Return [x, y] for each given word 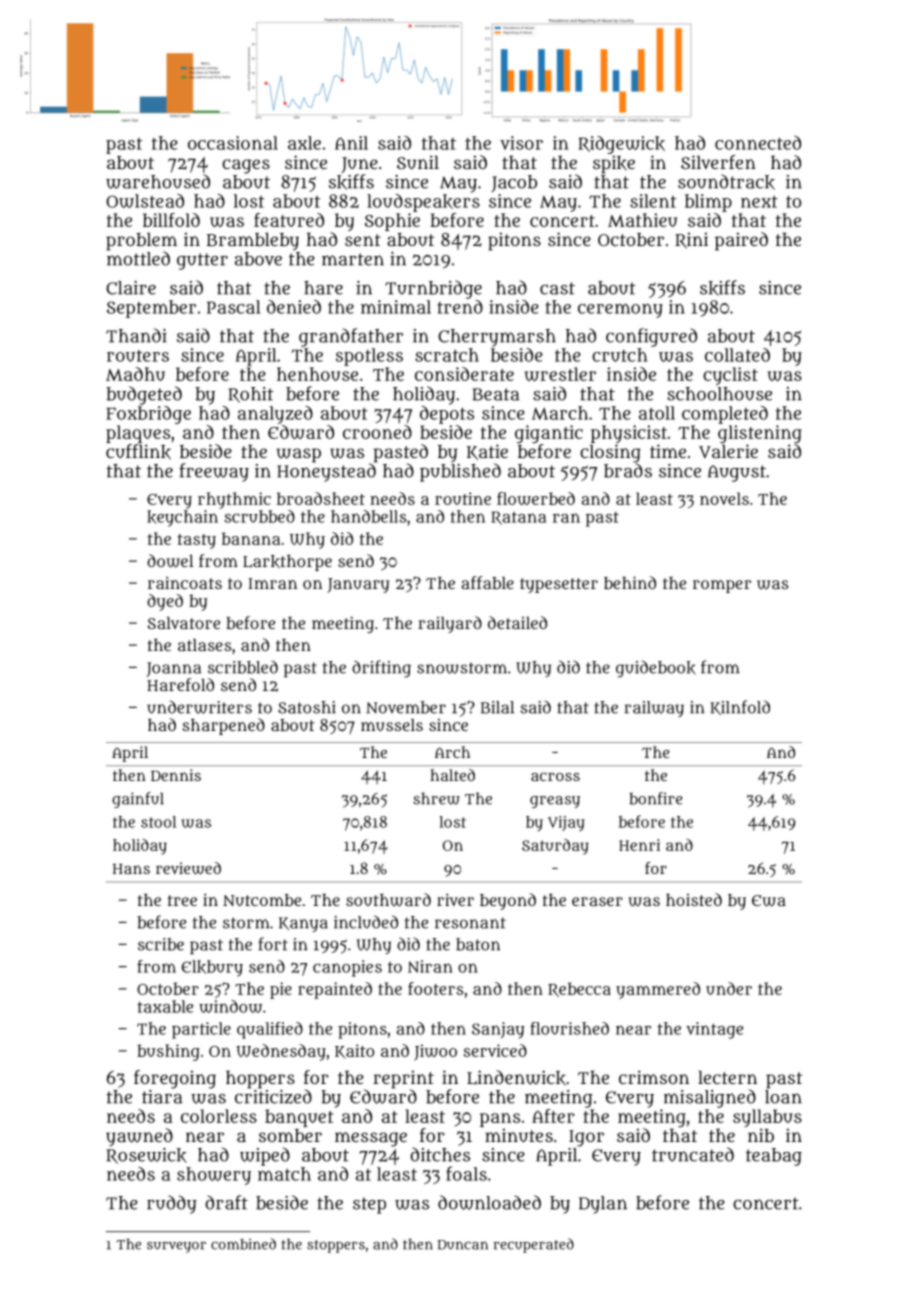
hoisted [694, 899]
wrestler [560, 374]
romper [722, 586]
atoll [657, 413]
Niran [430, 966]
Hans [131, 869]
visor [521, 143]
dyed [165, 602]
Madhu [135, 374]
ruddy [172, 1204]
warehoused [158, 181]
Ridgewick [621, 145]
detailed [517, 622]
